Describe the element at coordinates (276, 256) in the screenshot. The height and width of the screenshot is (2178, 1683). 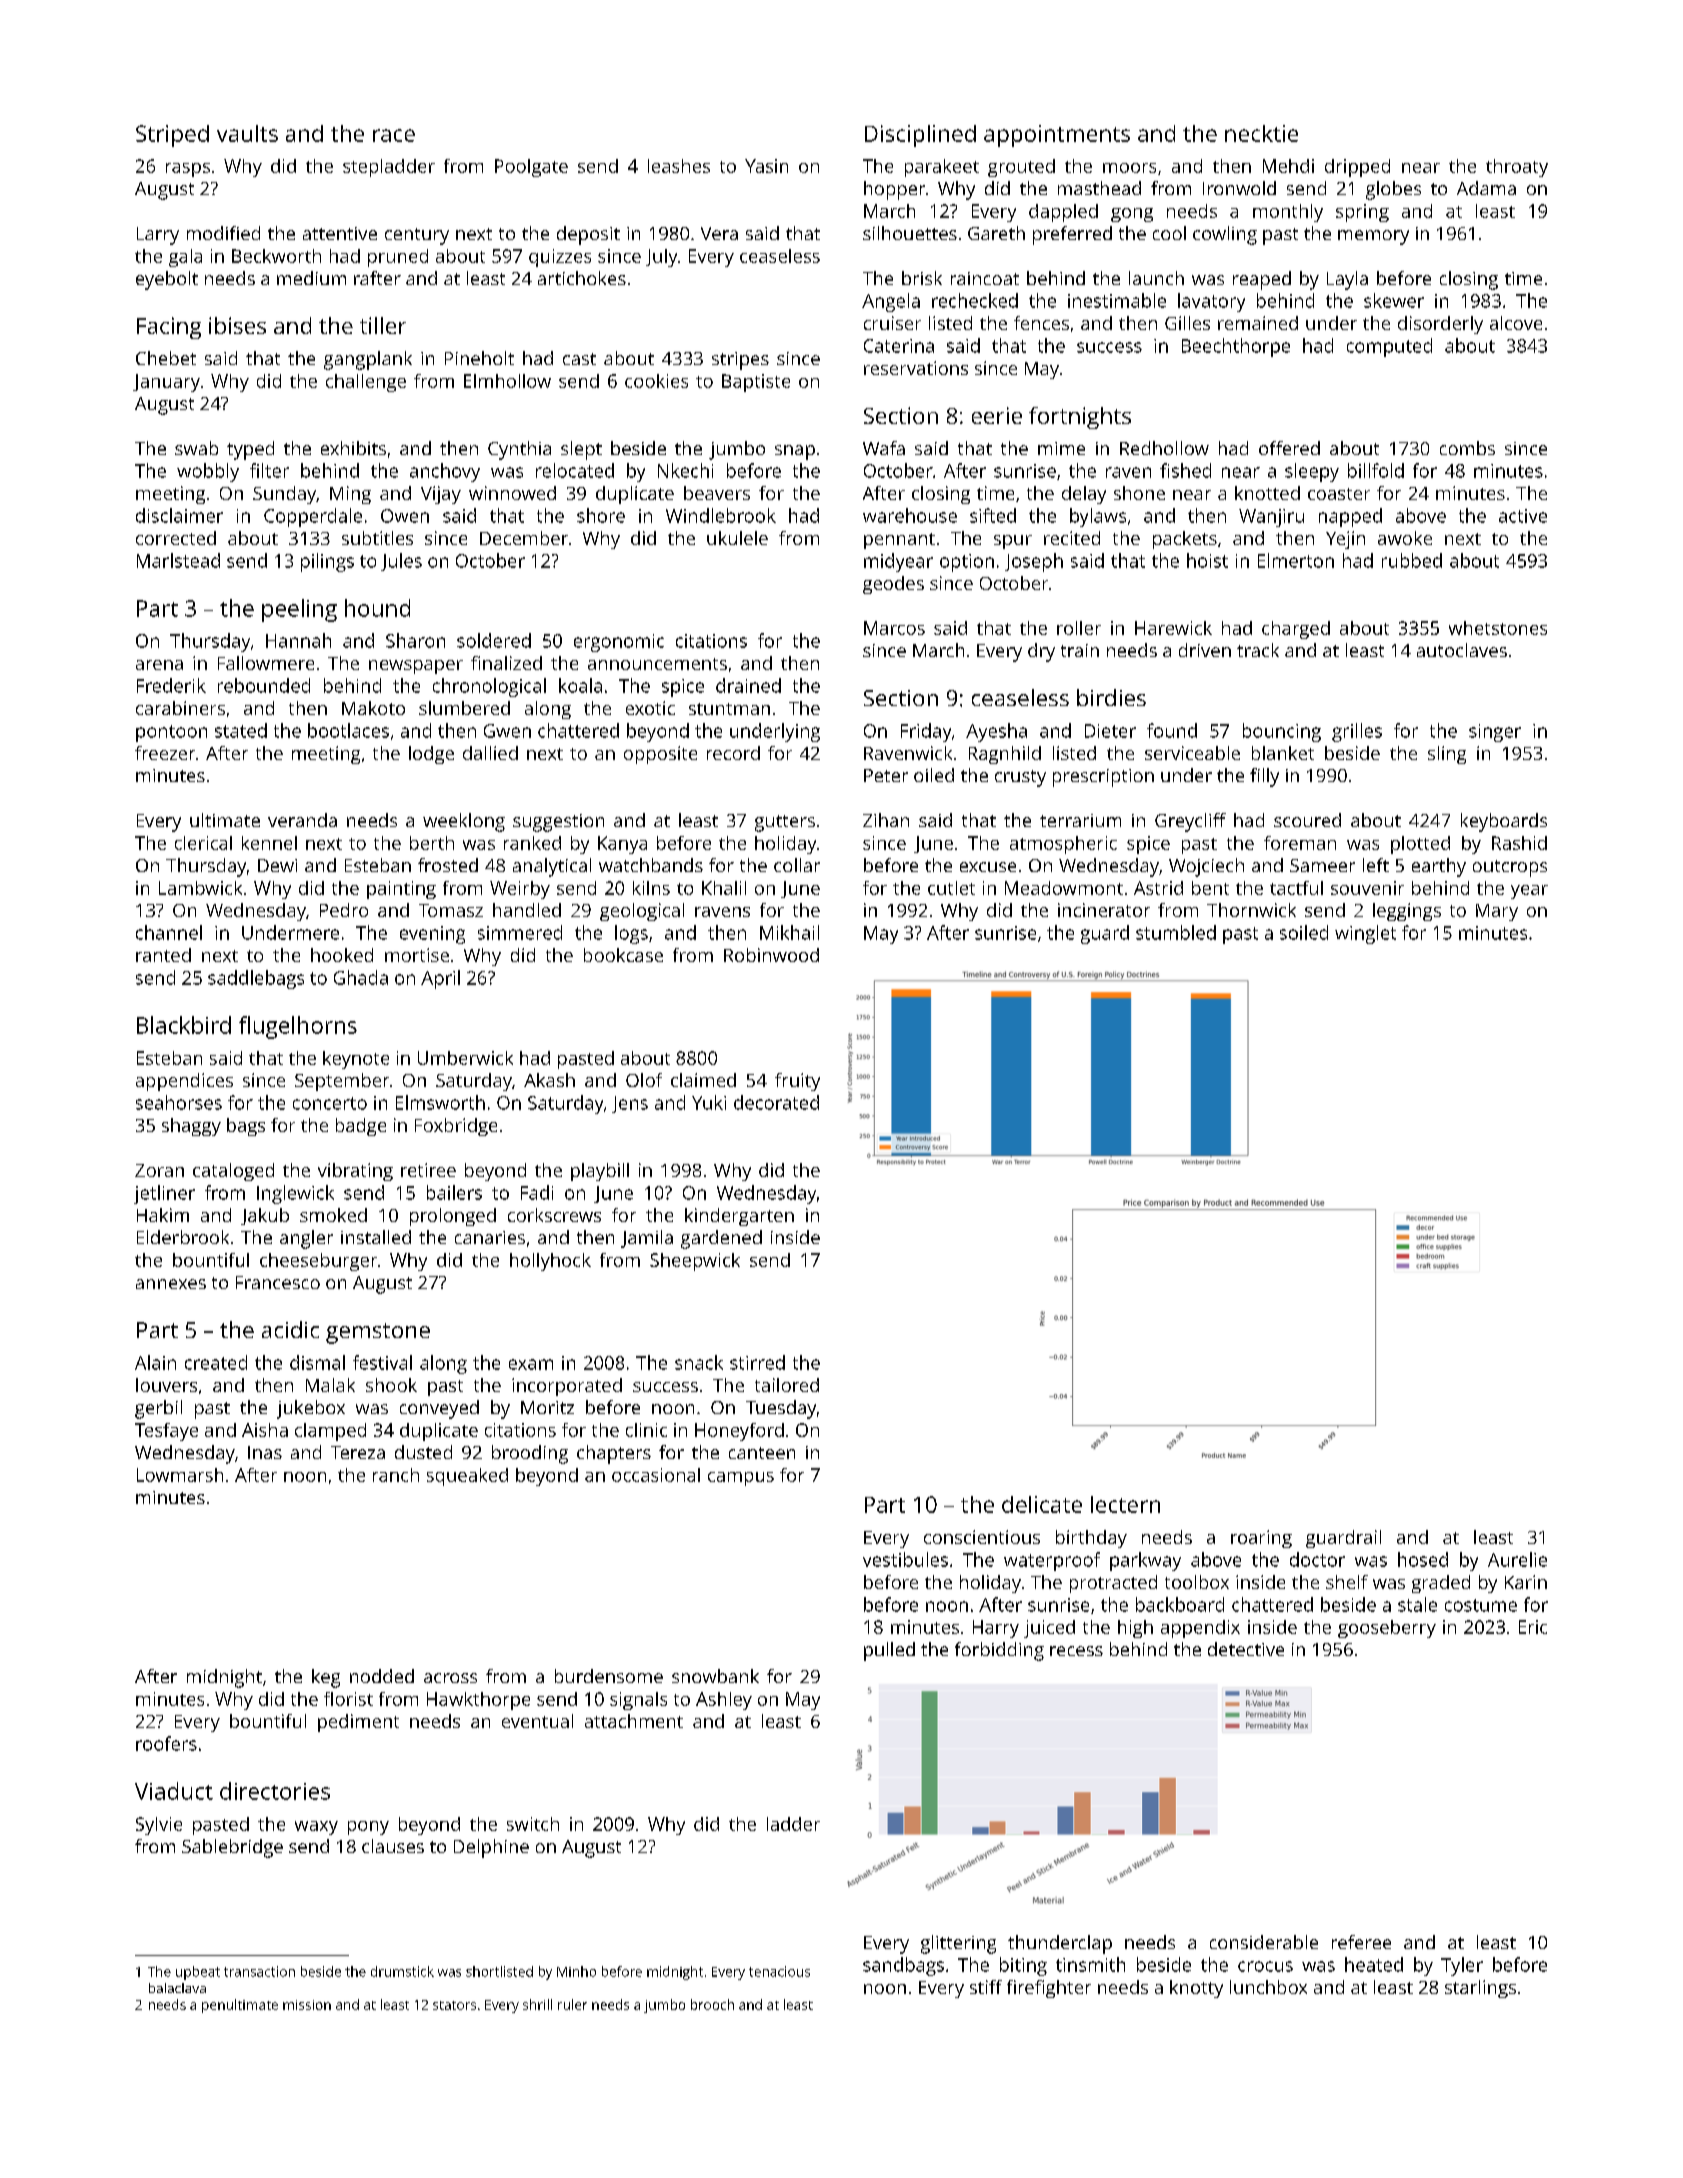
I see `Beckworth` at that location.
